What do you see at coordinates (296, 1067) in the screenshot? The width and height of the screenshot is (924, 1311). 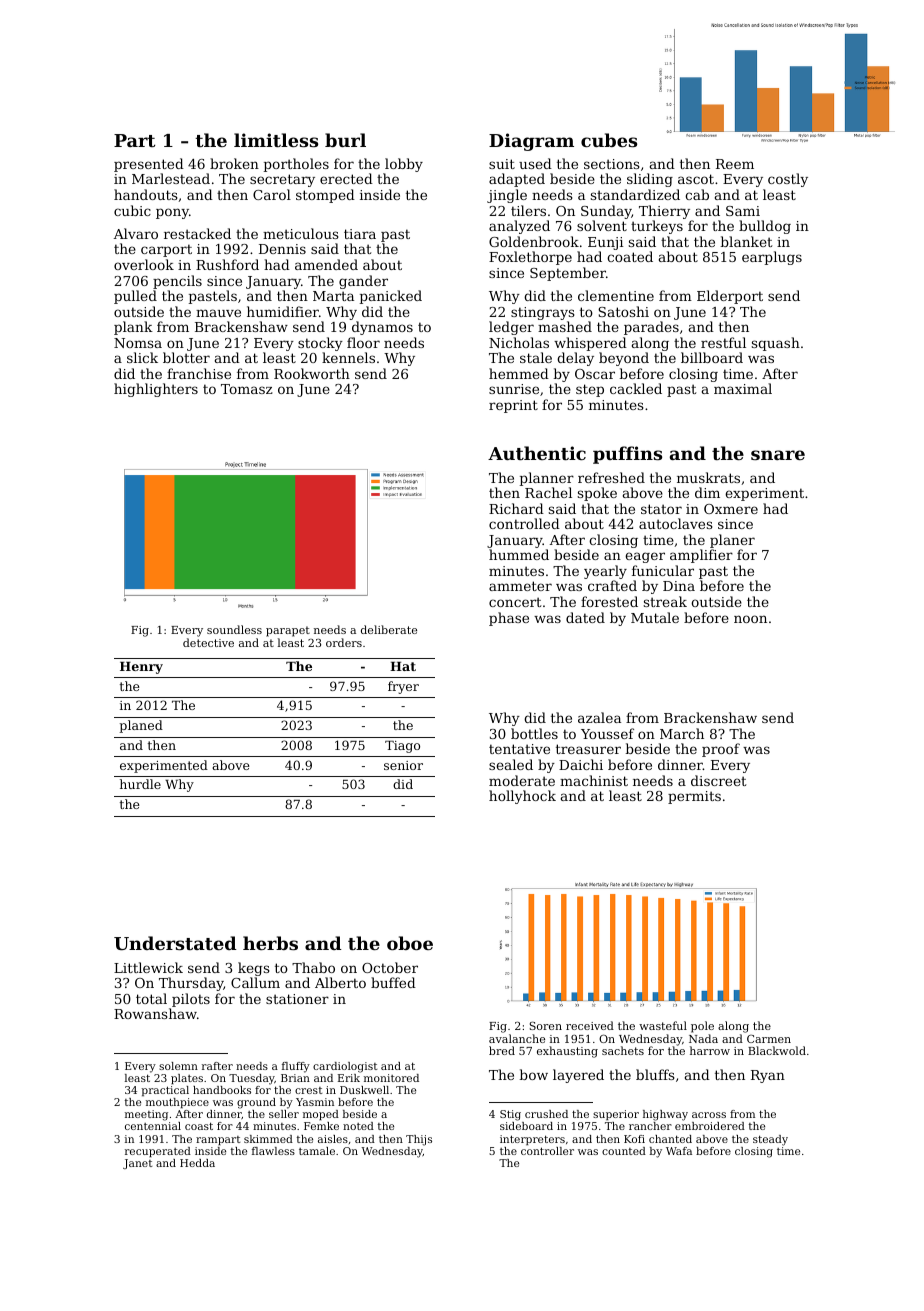 I see `fluffy` at bounding box center [296, 1067].
